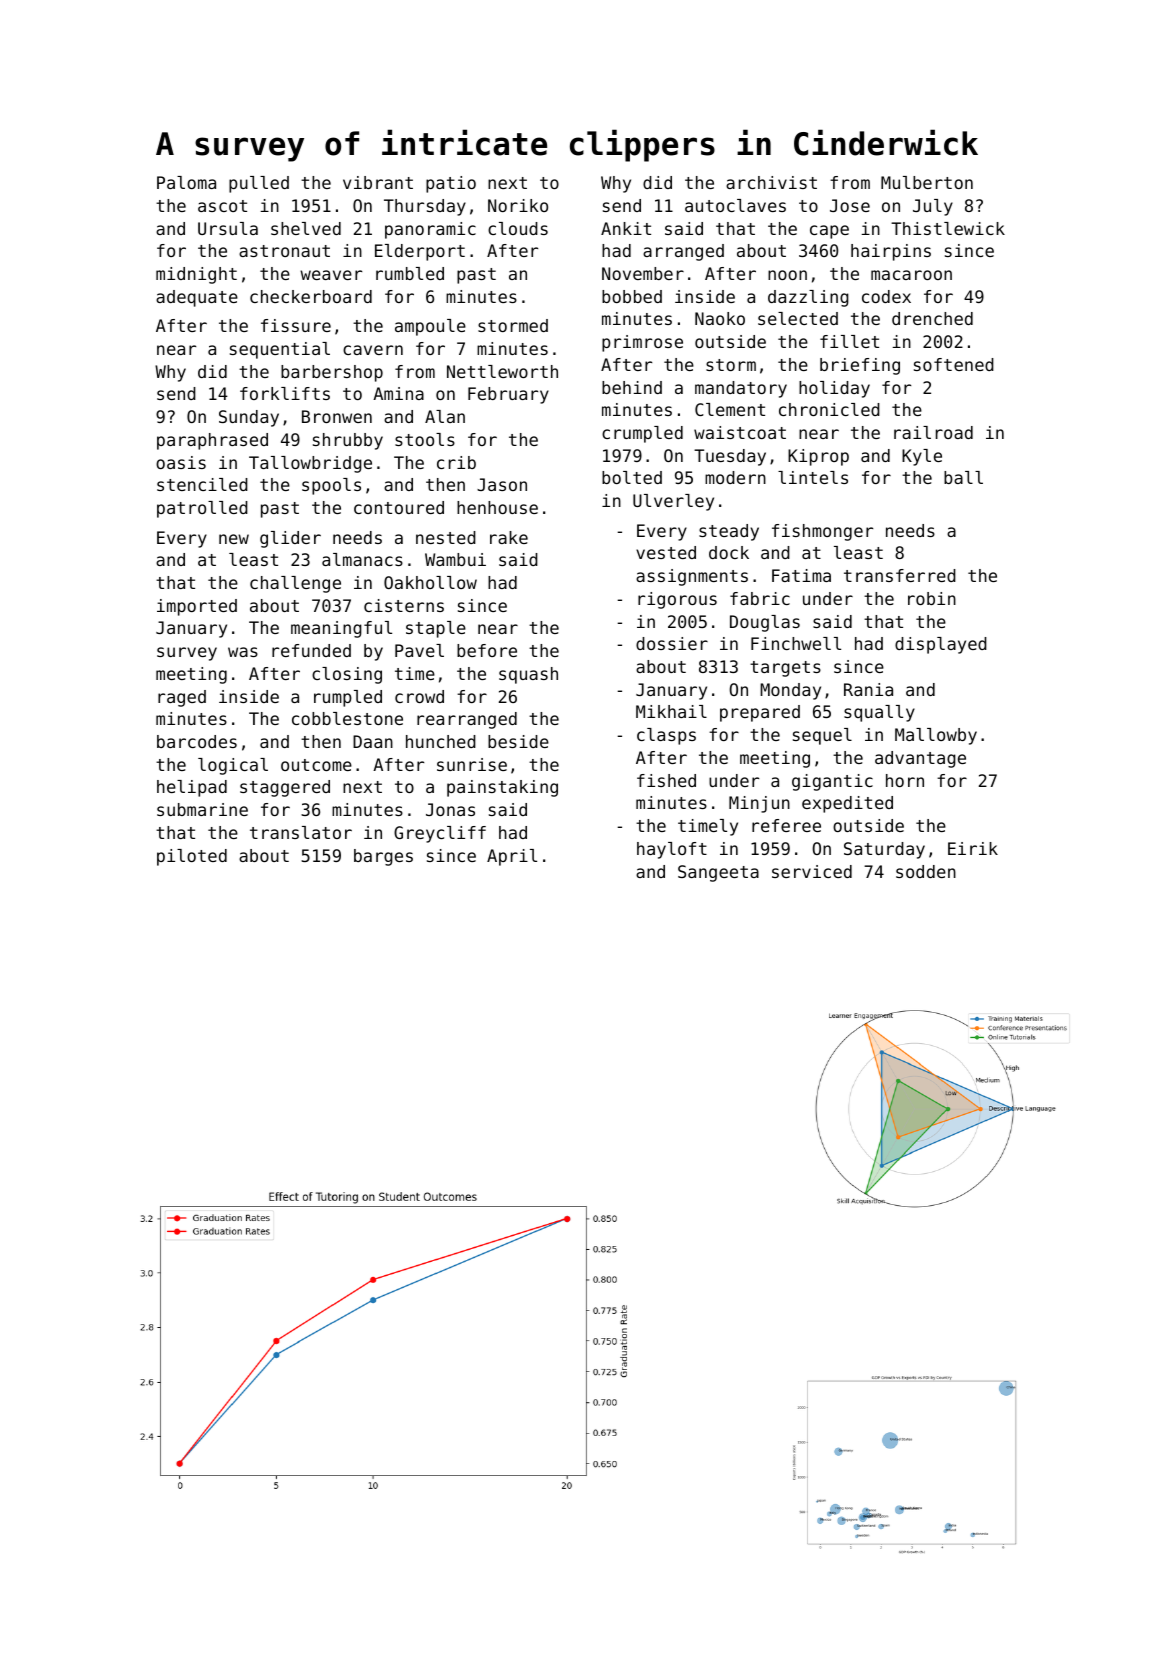 This image has height=1656, width=1171. I want to click on macaroon, so click(911, 275).
